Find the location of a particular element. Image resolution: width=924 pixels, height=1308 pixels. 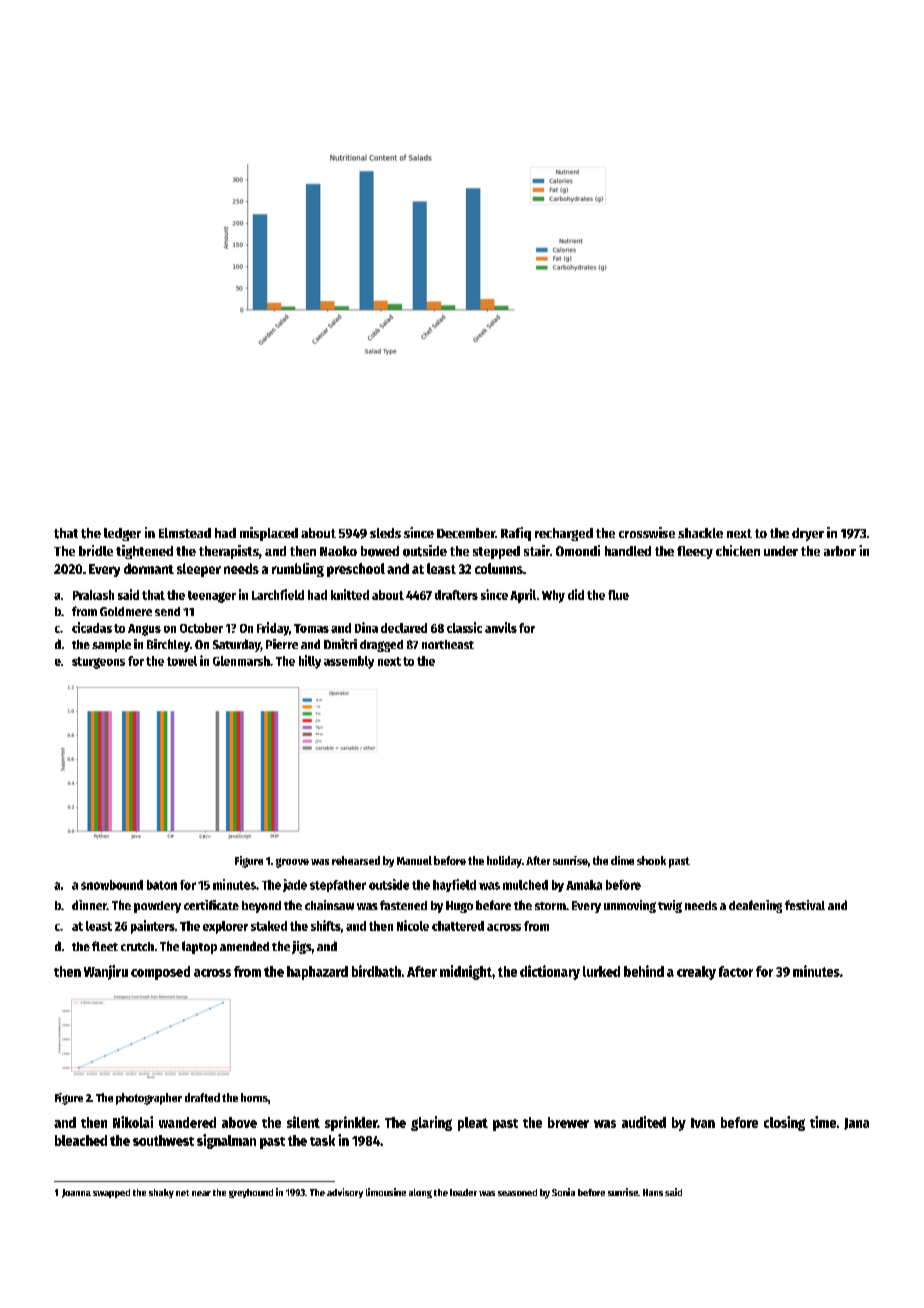

mulched is located at coordinates (525, 885).
